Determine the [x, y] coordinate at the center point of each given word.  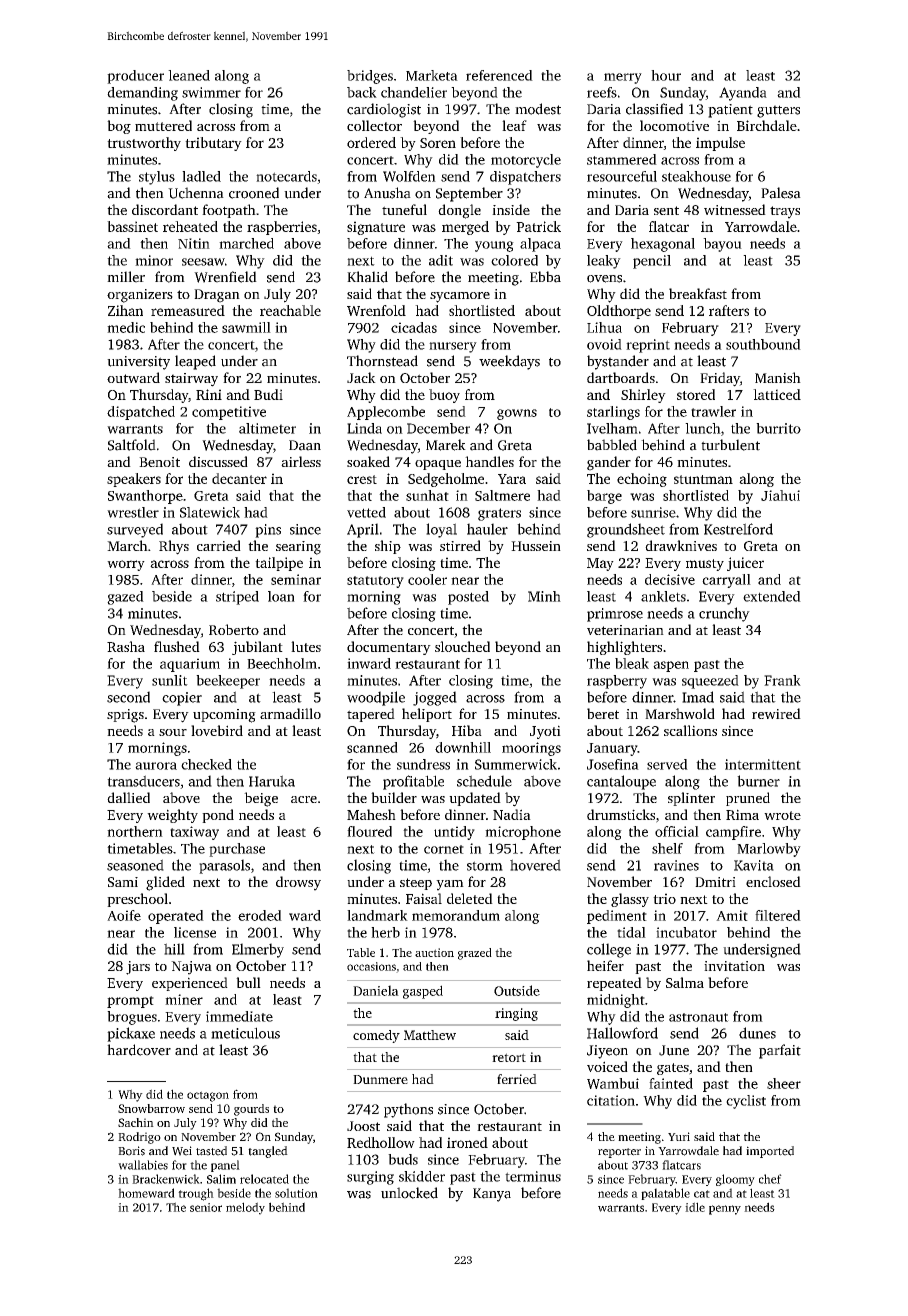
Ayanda [743, 94]
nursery [453, 347]
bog [119, 127]
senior [206, 1207]
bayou [722, 245]
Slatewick [210, 512]
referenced [499, 75]
